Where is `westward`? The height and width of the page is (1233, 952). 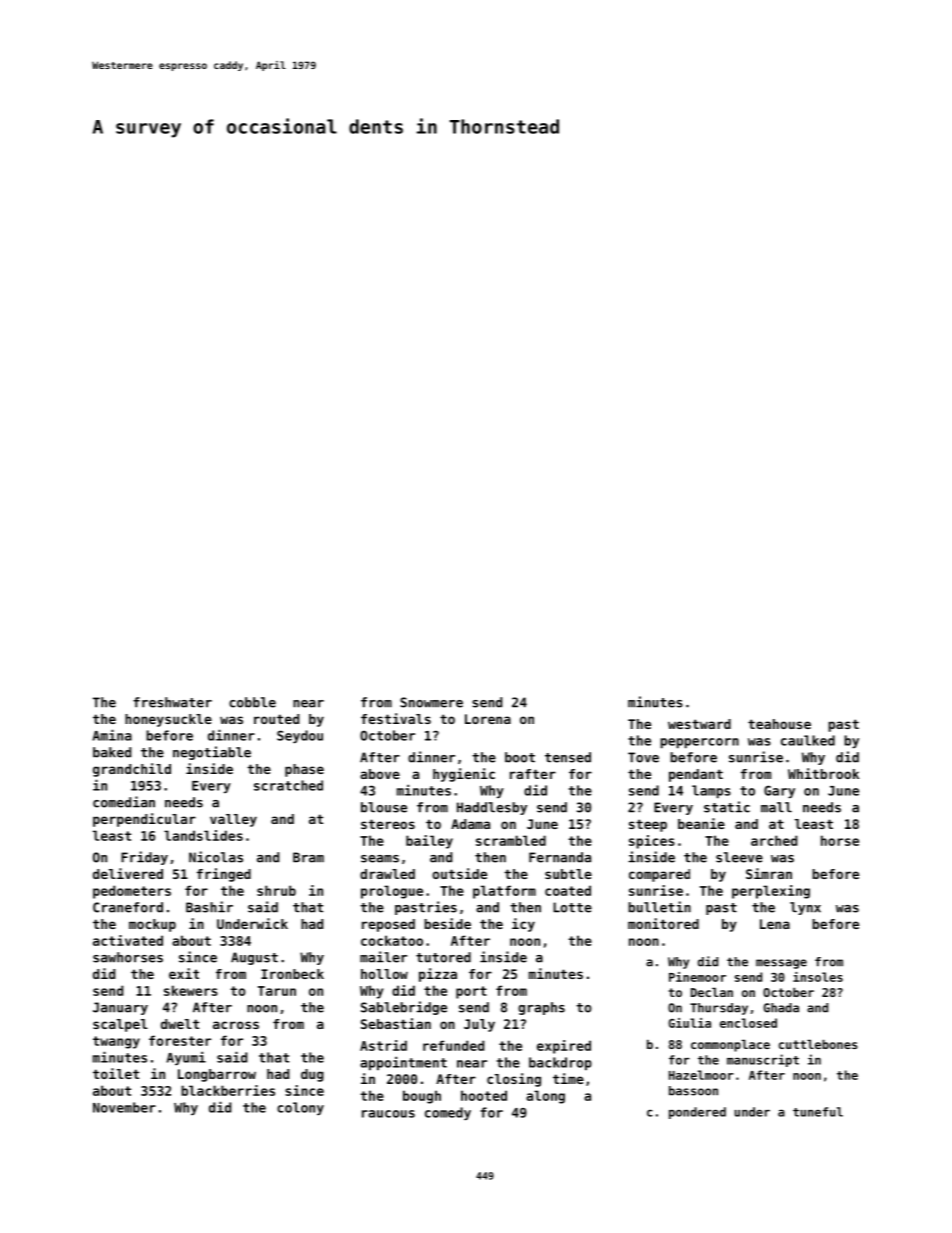 westward is located at coordinates (699, 724).
